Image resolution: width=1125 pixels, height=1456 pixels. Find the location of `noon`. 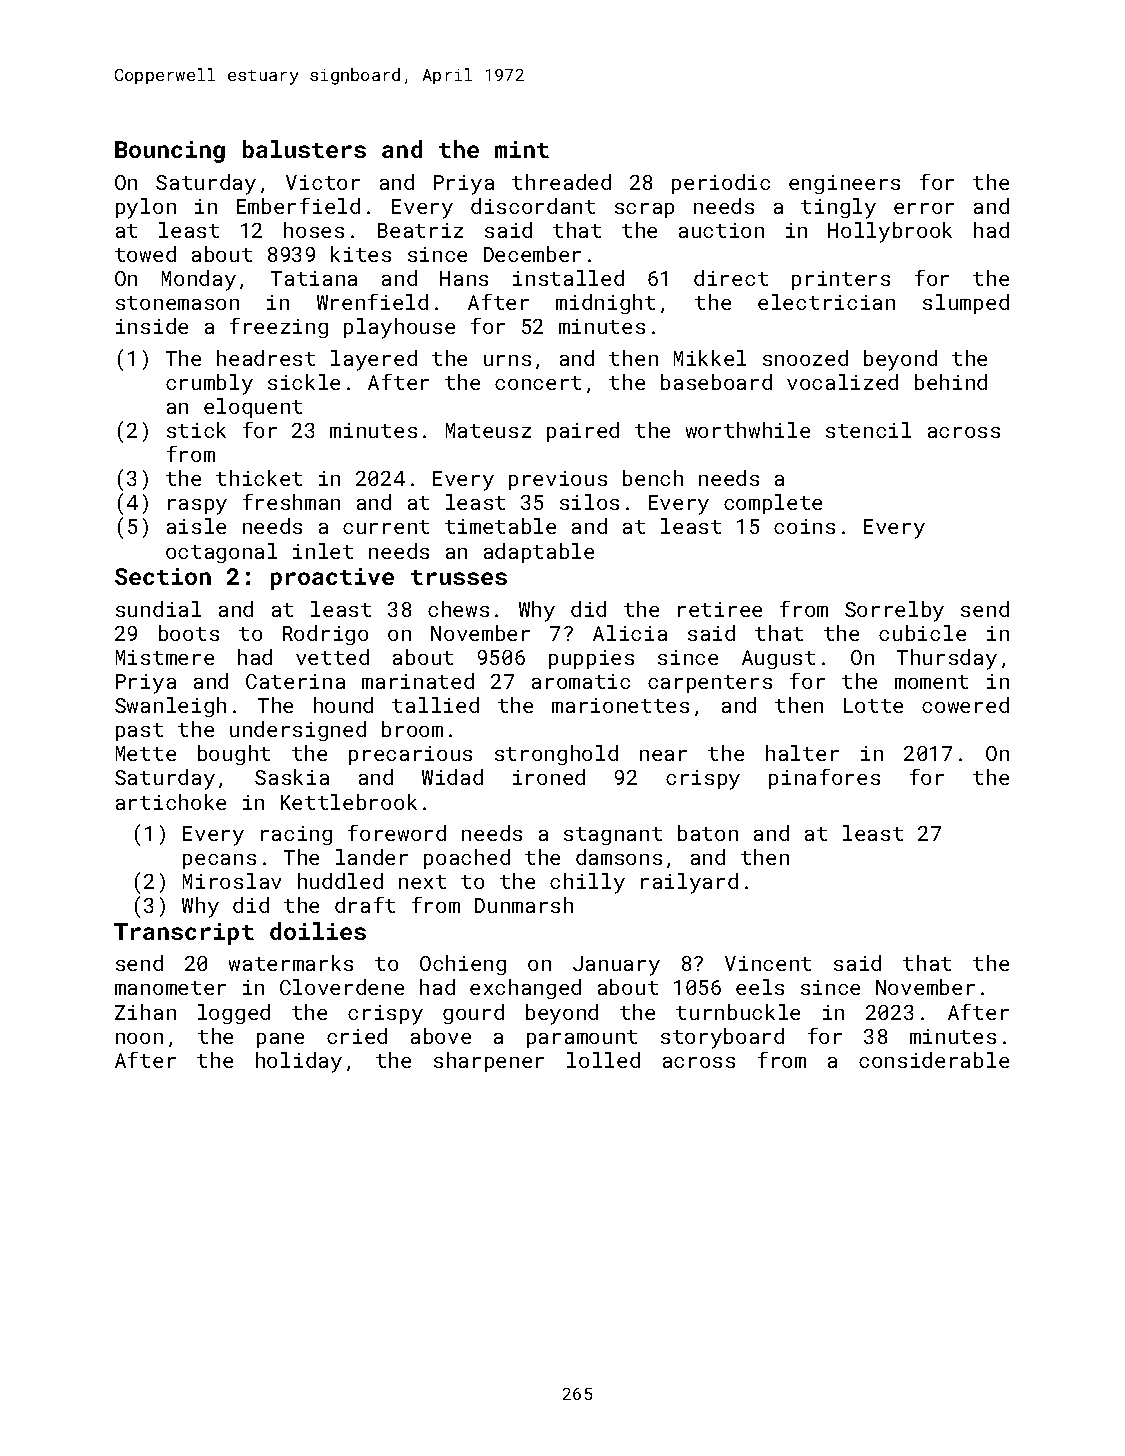

noon is located at coordinates (139, 1038).
